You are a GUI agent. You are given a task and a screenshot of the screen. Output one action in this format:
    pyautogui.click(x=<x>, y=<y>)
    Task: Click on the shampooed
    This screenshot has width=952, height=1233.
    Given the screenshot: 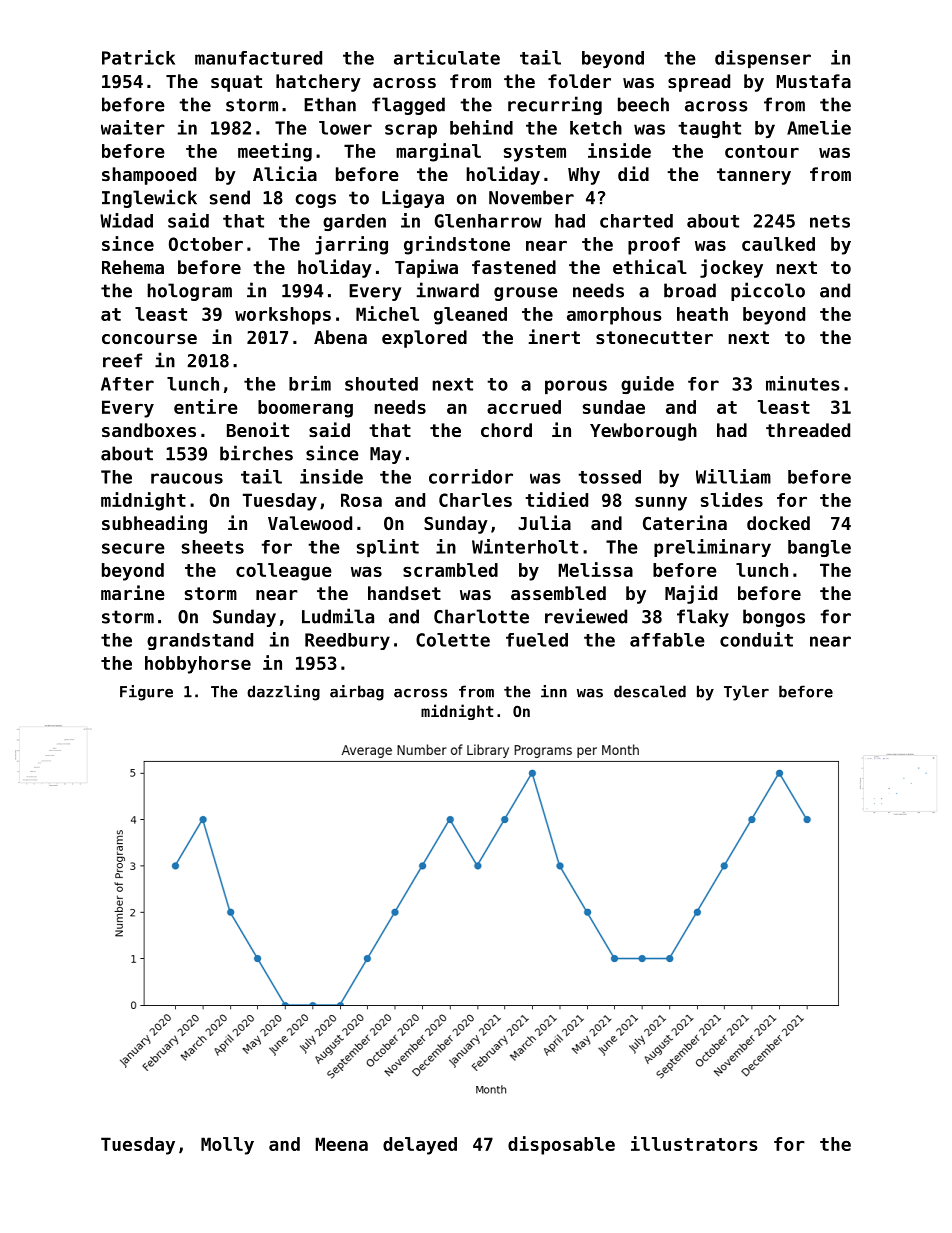 What is the action you would take?
    pyautogui.click(x=149, y=176)
